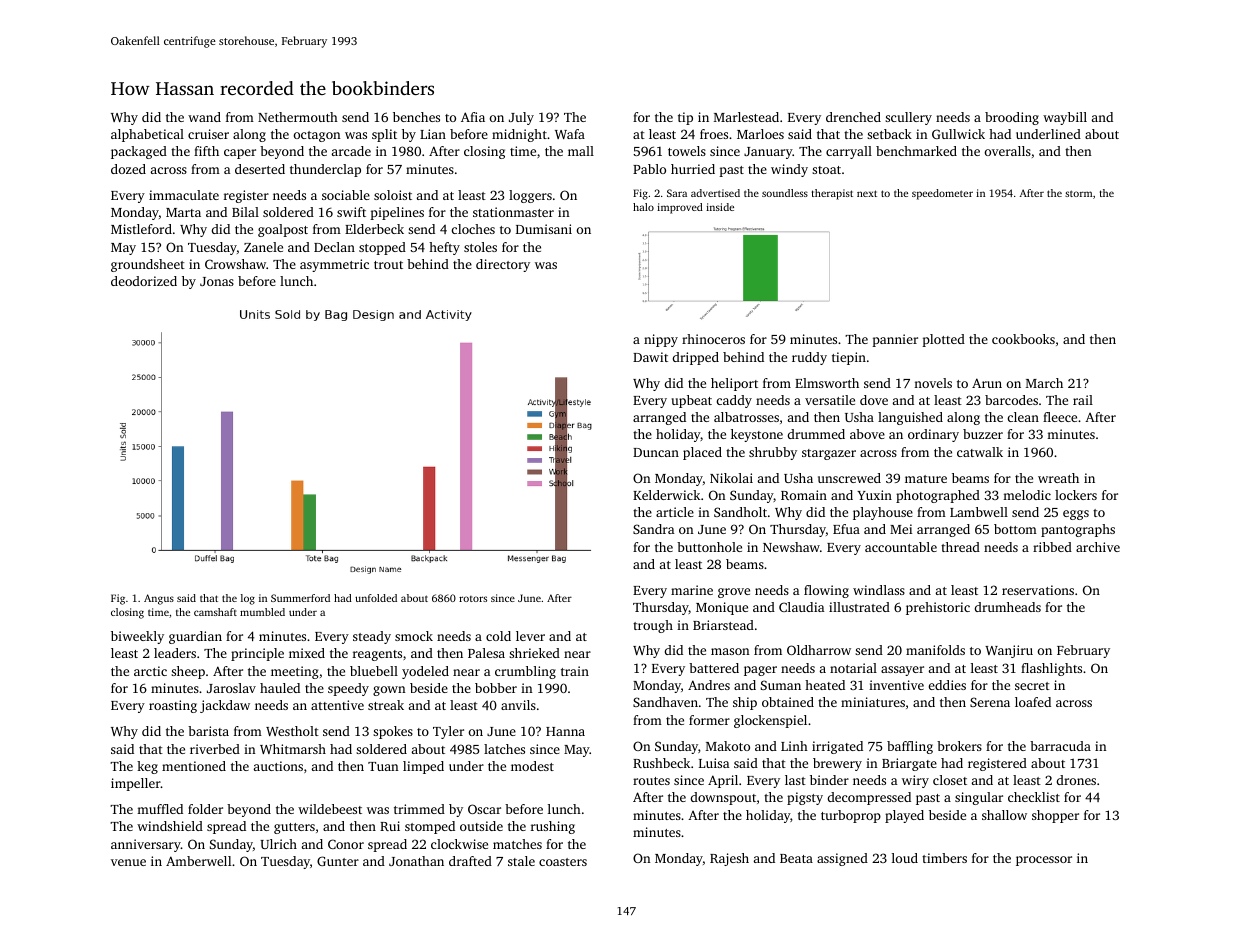 The width and height of the document is (1233, 952). I want to click on Duncan, so click(656, 452).
